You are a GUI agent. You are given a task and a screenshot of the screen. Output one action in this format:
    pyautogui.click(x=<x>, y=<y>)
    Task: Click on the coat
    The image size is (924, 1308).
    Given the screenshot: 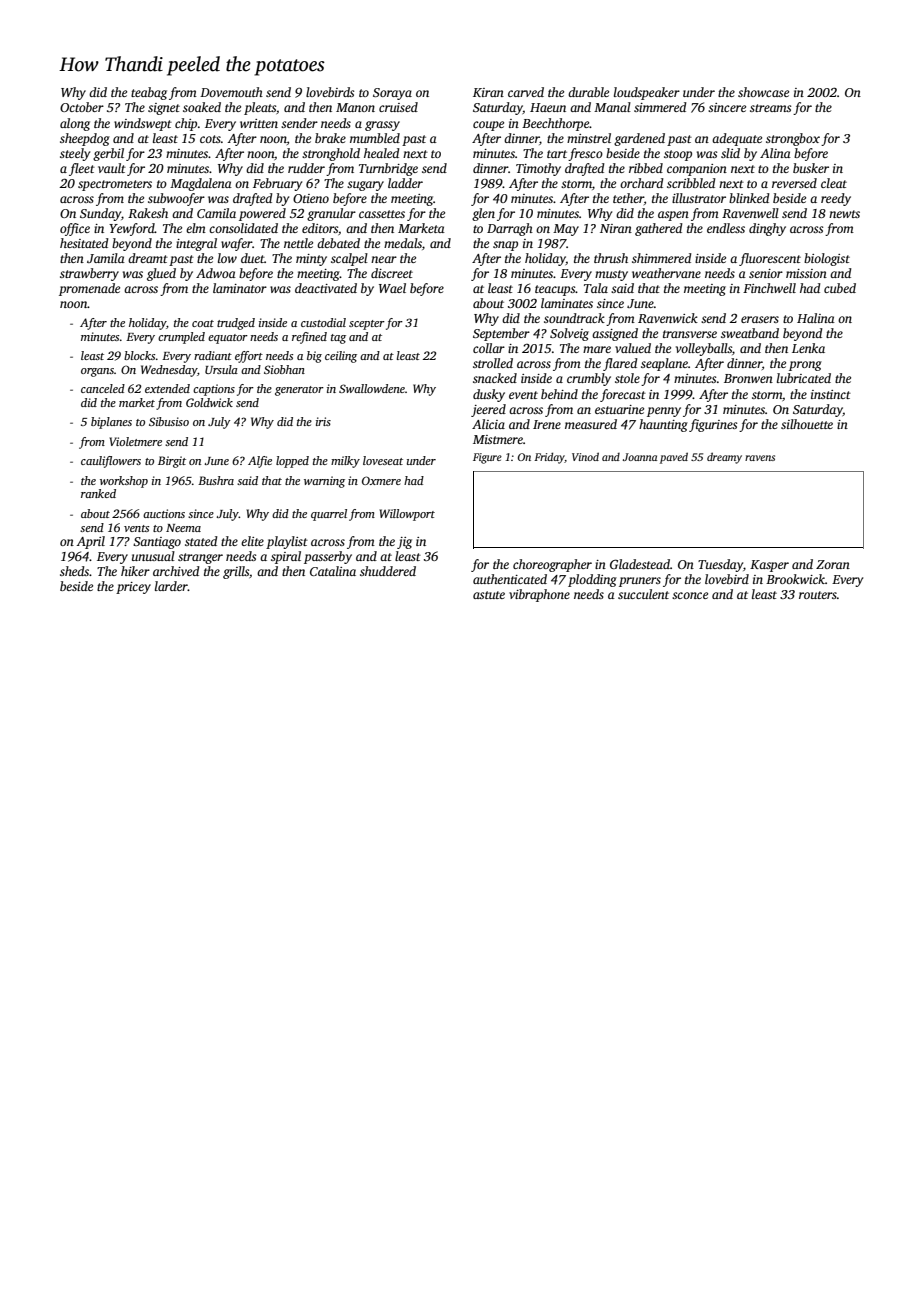 What is the action you would take?
    pyautogui.click(x=203, y=323)
